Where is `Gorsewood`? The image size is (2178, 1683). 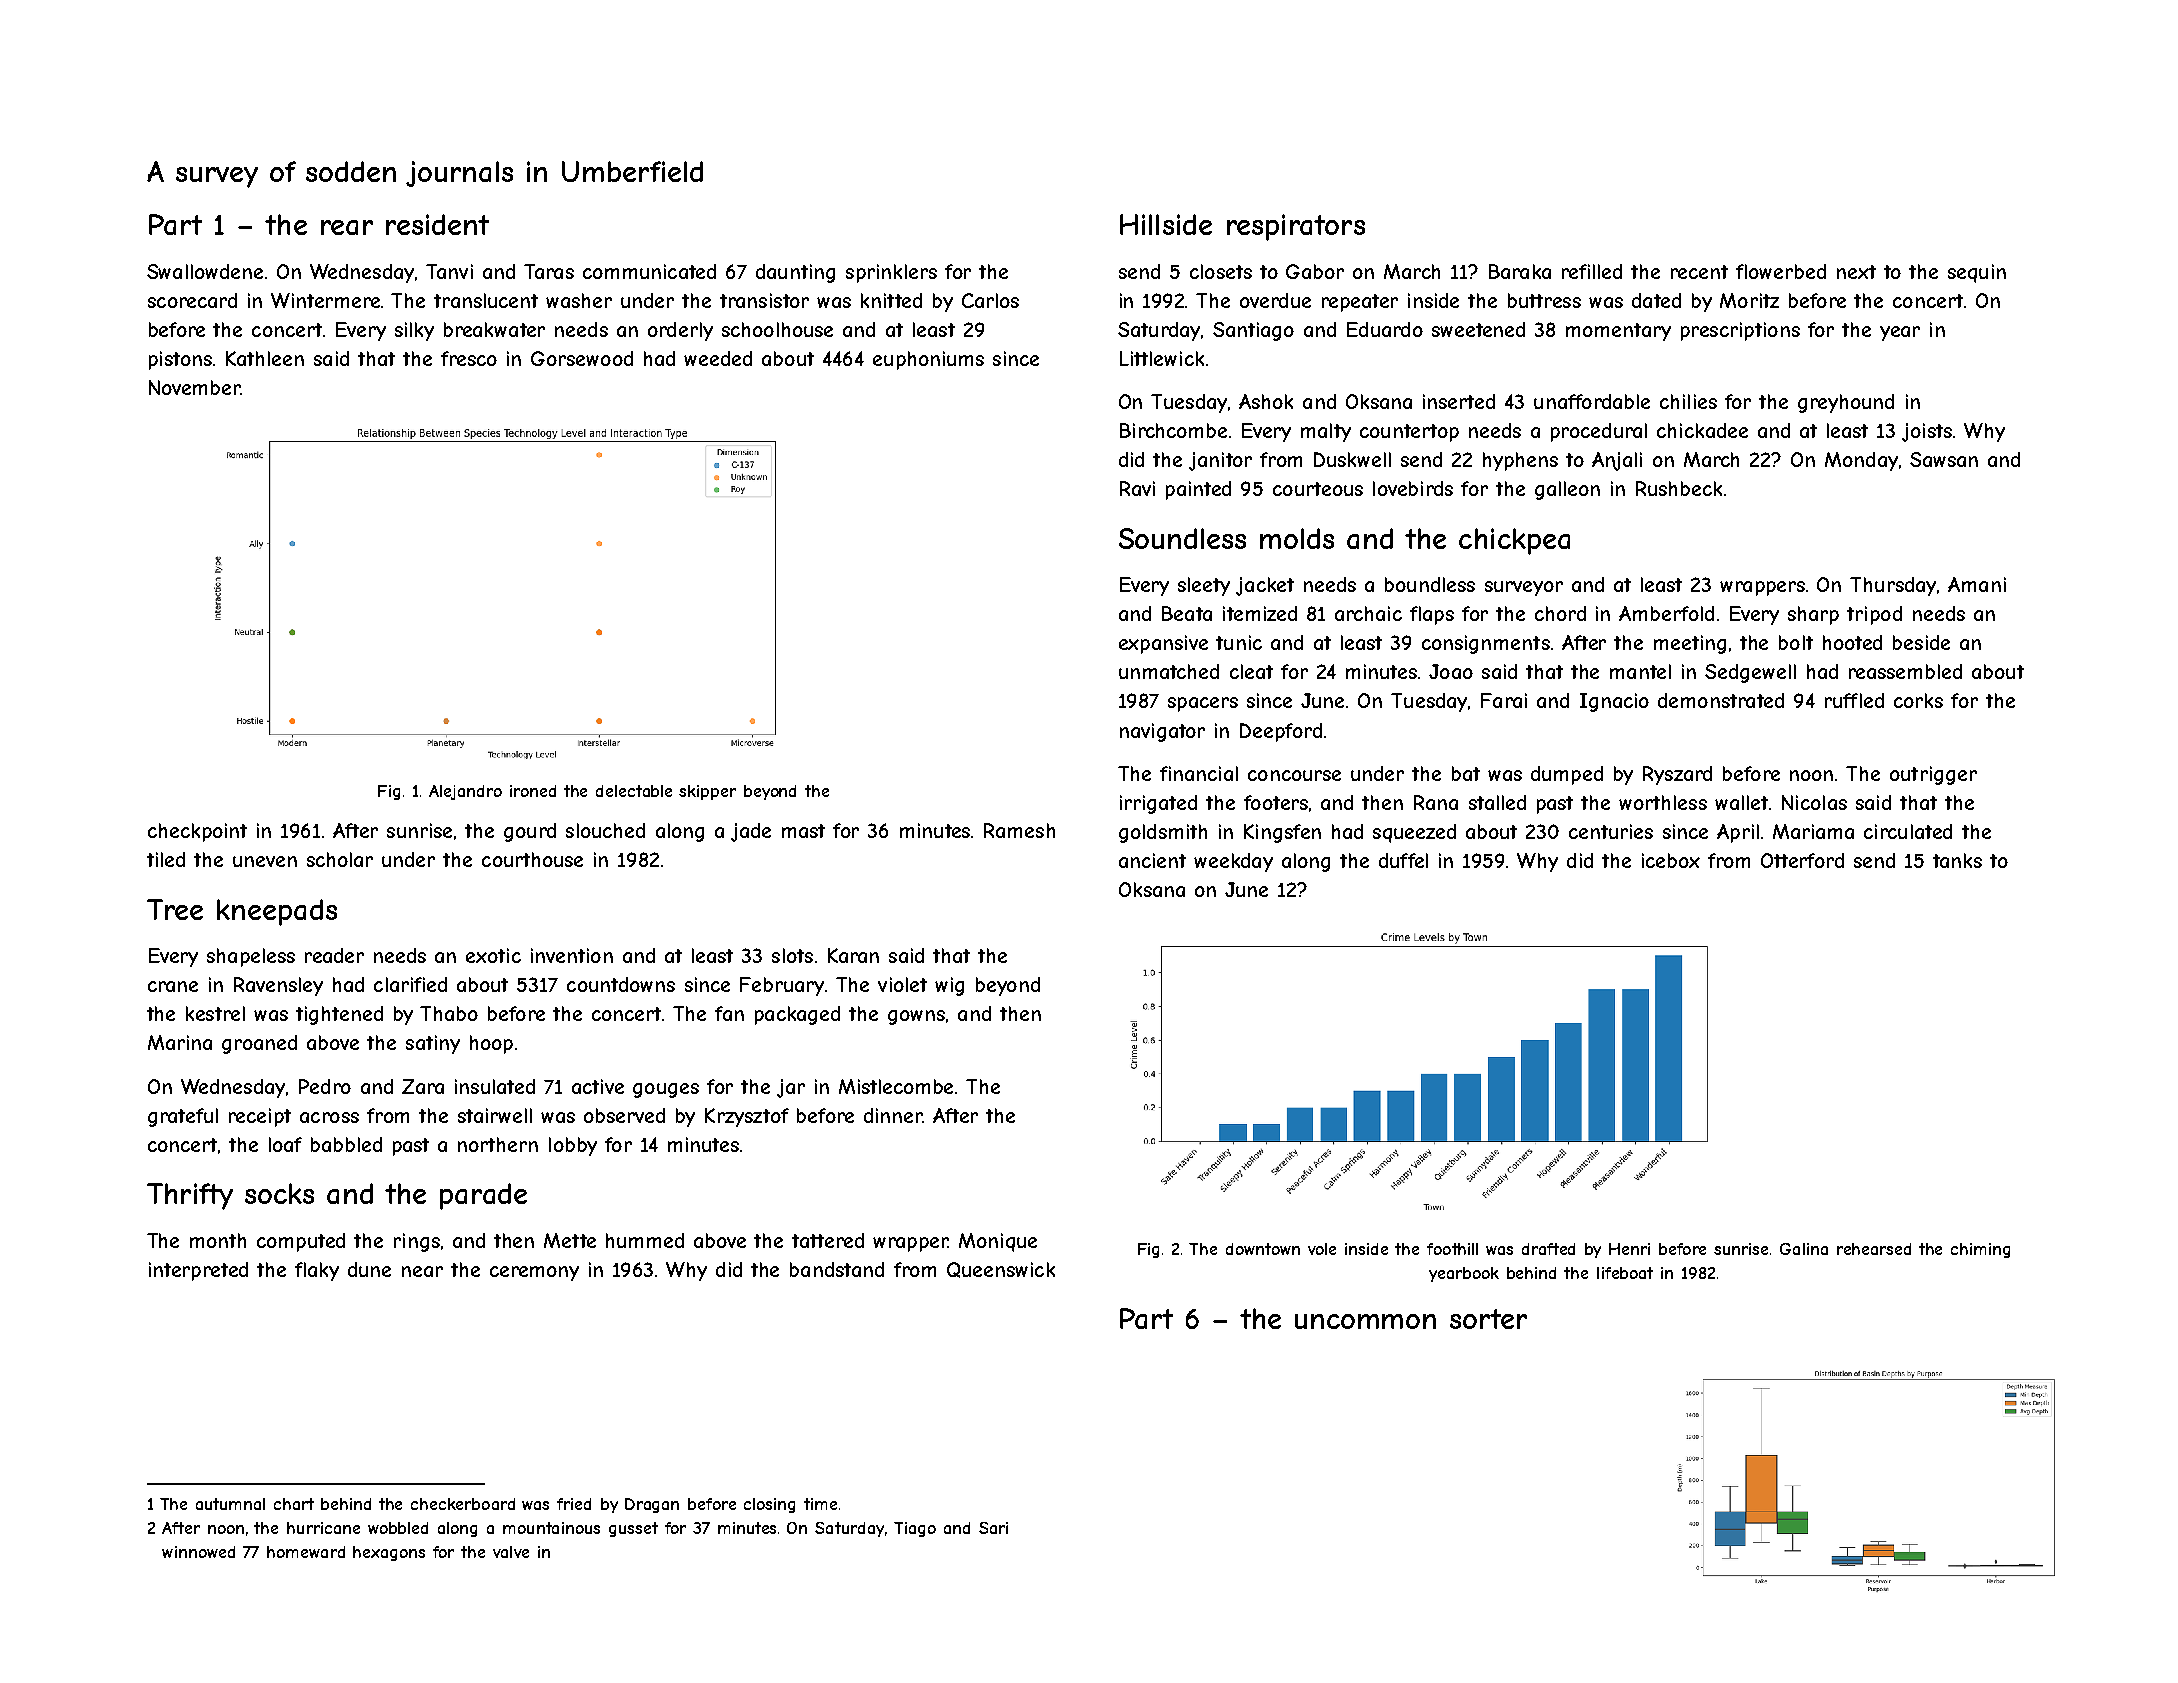 Gorsewood is located at coordinates (582, 358).
